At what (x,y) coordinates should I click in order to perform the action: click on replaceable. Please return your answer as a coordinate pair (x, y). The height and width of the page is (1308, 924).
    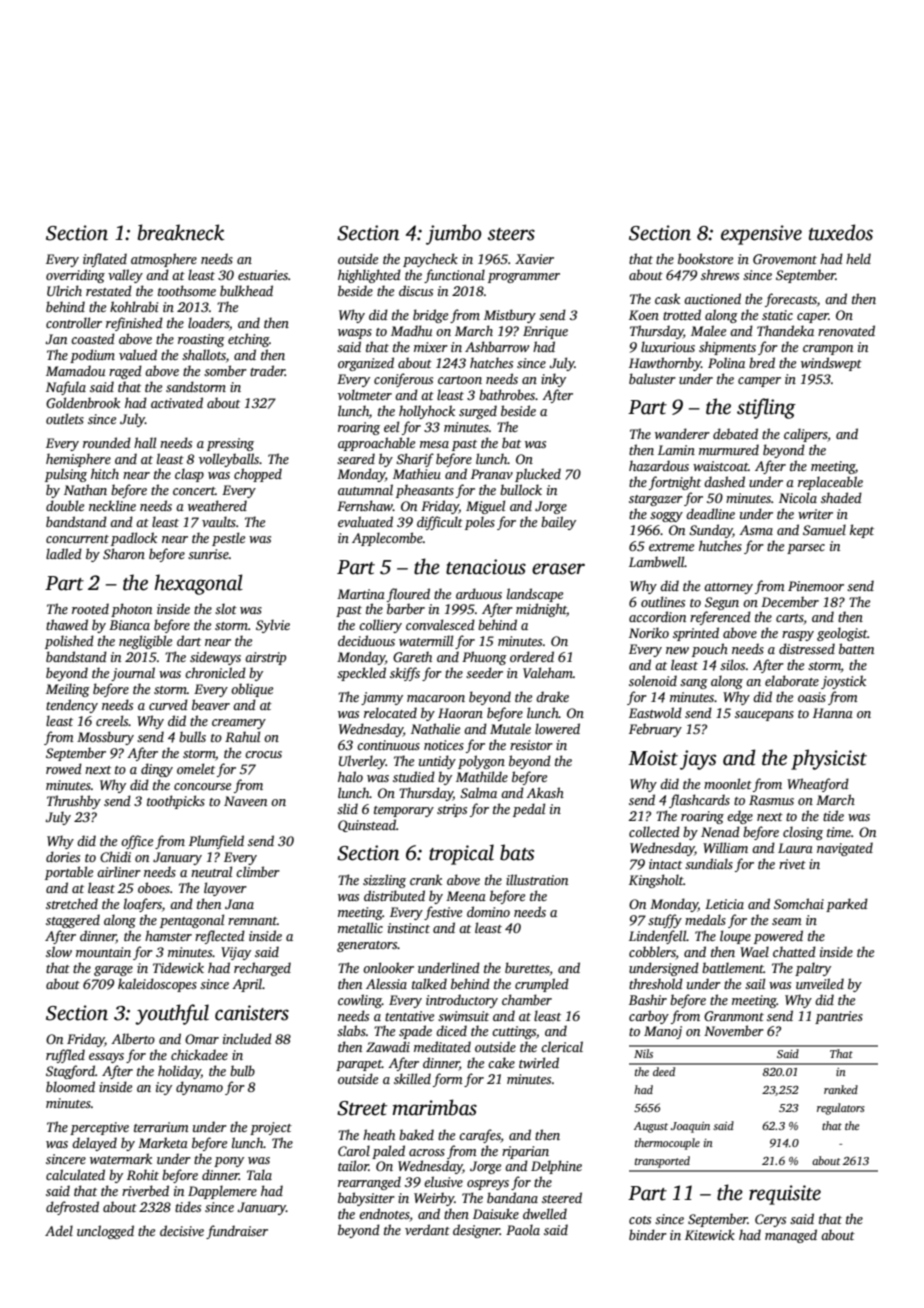
    Looking at the image, I should click on (830, 483).
